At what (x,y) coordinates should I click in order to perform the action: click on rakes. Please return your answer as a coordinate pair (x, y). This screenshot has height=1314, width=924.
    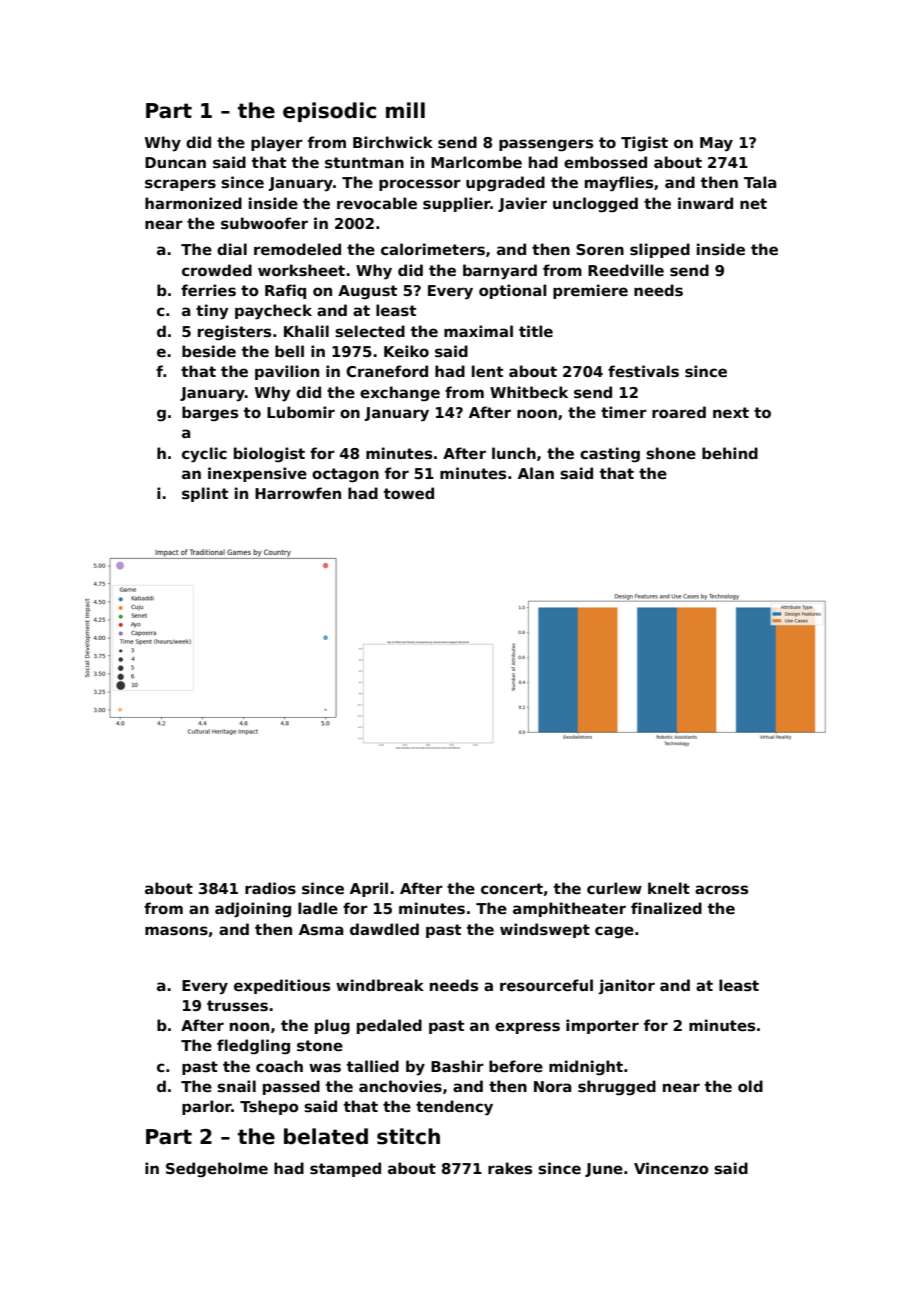
    Looking at the image, I should click on (510, 1168).
